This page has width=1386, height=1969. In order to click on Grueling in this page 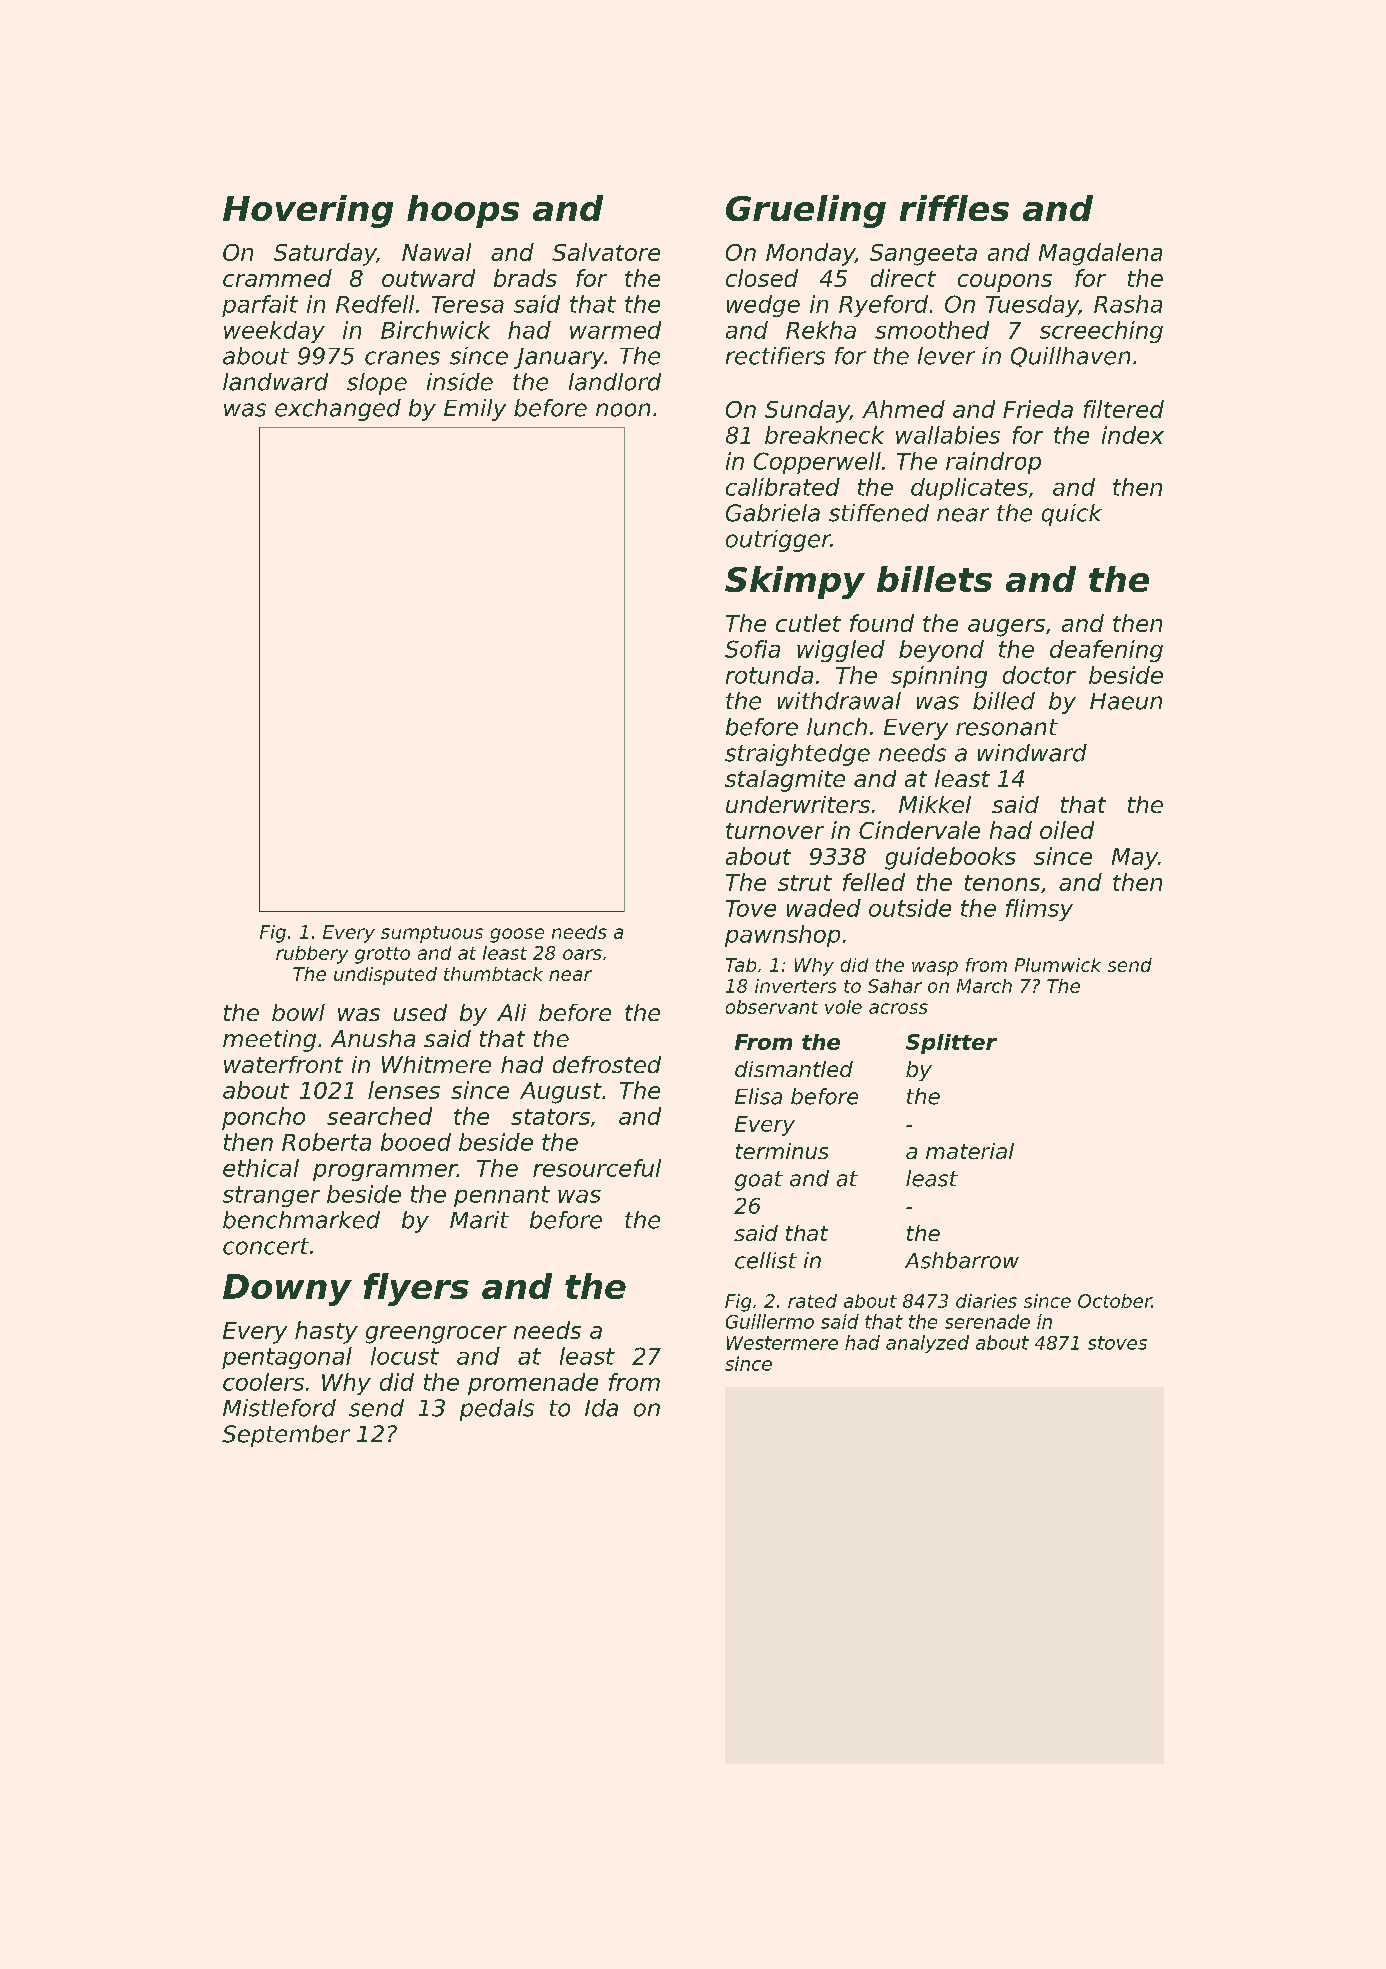, I will do `click(806, 211)`.
